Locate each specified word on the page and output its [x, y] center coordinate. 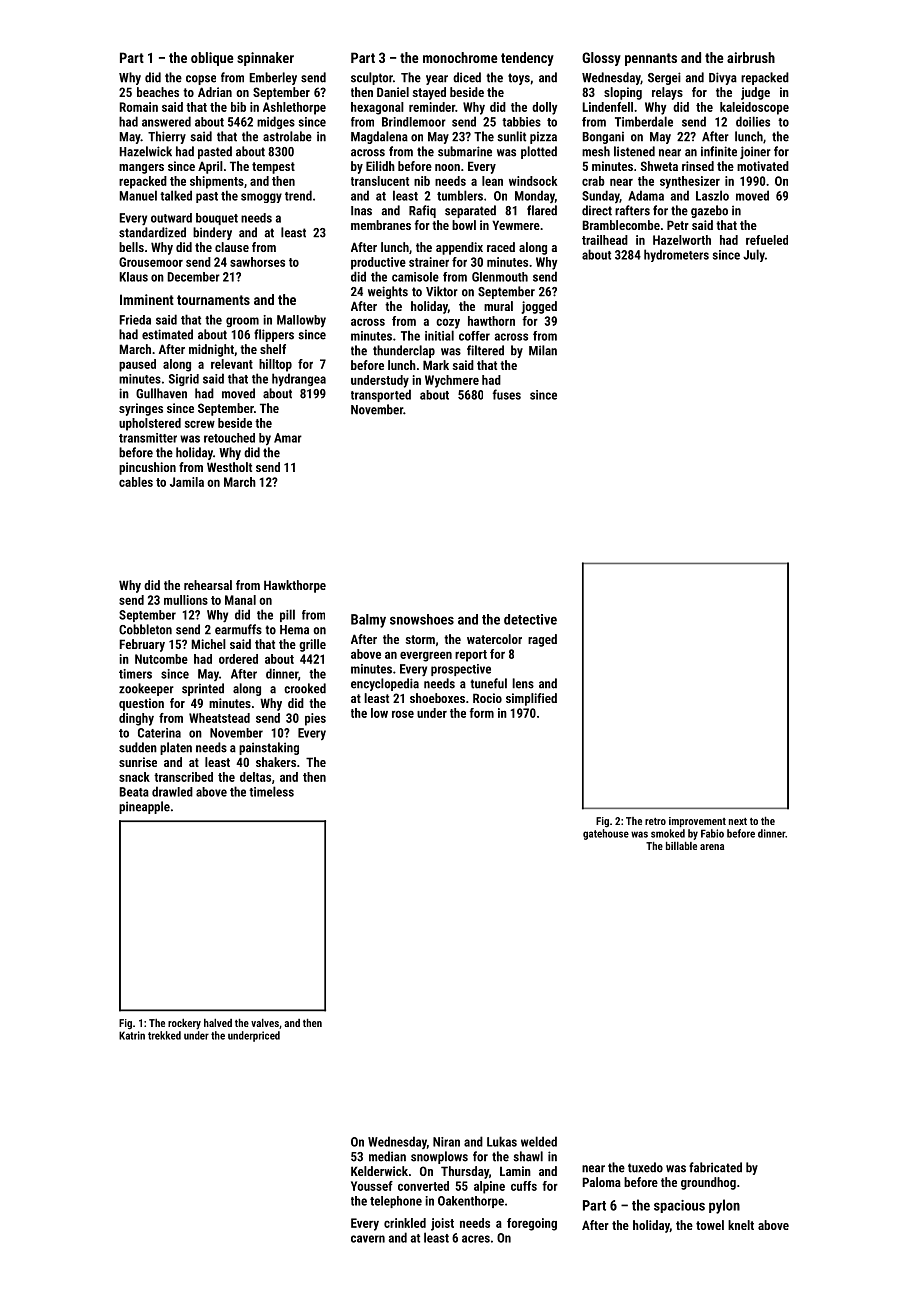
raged [542, 640]
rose [403, 714]
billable [681, 846]
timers [135, 674]
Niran [446, 1142]
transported [381, 395]
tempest [273, 168]
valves [265, 1023]
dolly [545, 108]
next [738, 821]
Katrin [132, 1035]
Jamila [187, 482]
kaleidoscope [754, 108]
